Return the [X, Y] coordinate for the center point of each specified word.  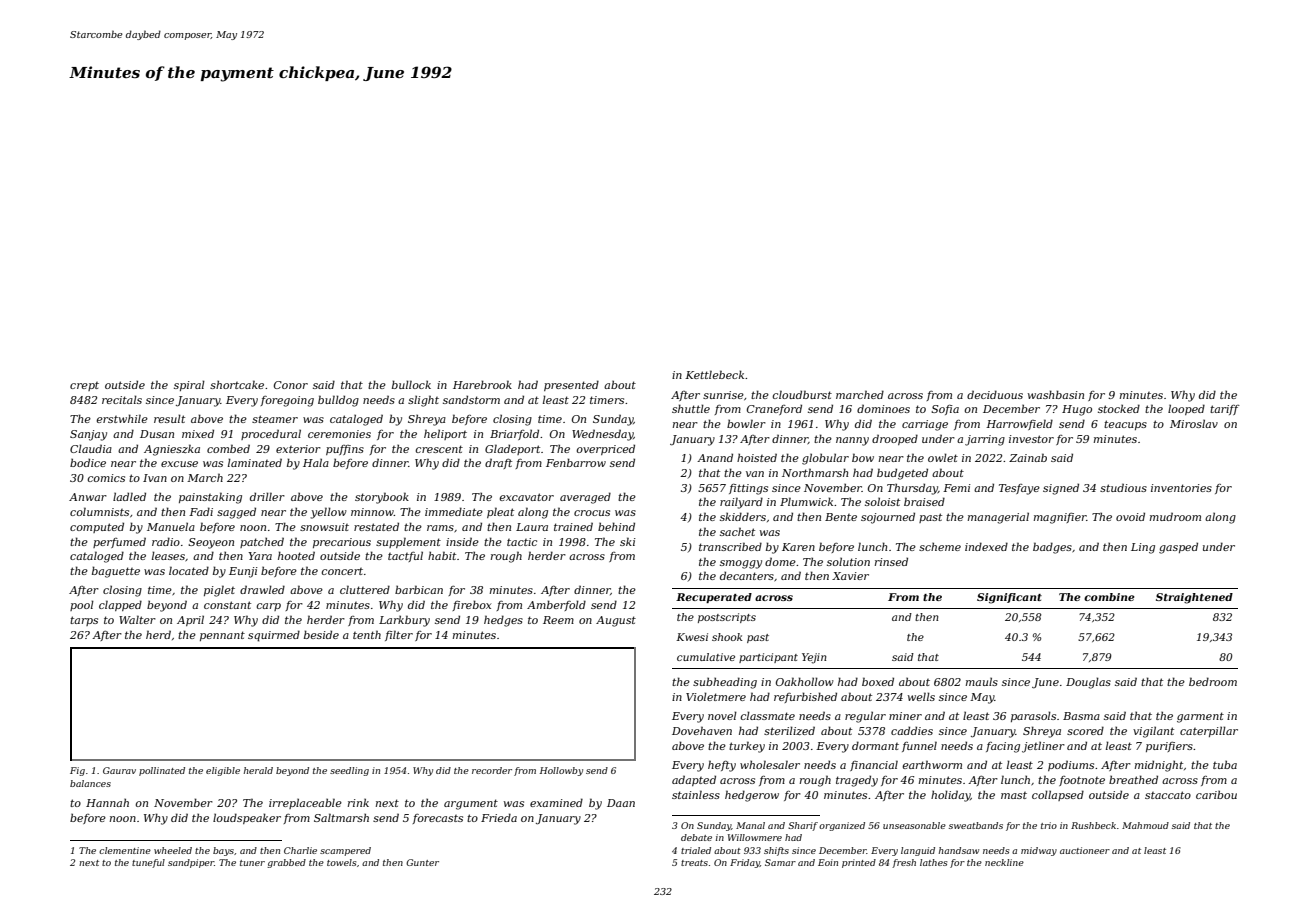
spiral [189, 385]
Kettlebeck [714, 374]
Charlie [300, 850]
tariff [1225, 410]
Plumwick [806, 501]
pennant [222, 636]
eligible [223, 771]
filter [399, 635]
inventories [1181, 488]
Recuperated [714, 598]
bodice [88, 462]
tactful [405, 557]
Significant [1009, 598]
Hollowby [561, 771]
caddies [912, 730]
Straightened [1194, 598]
